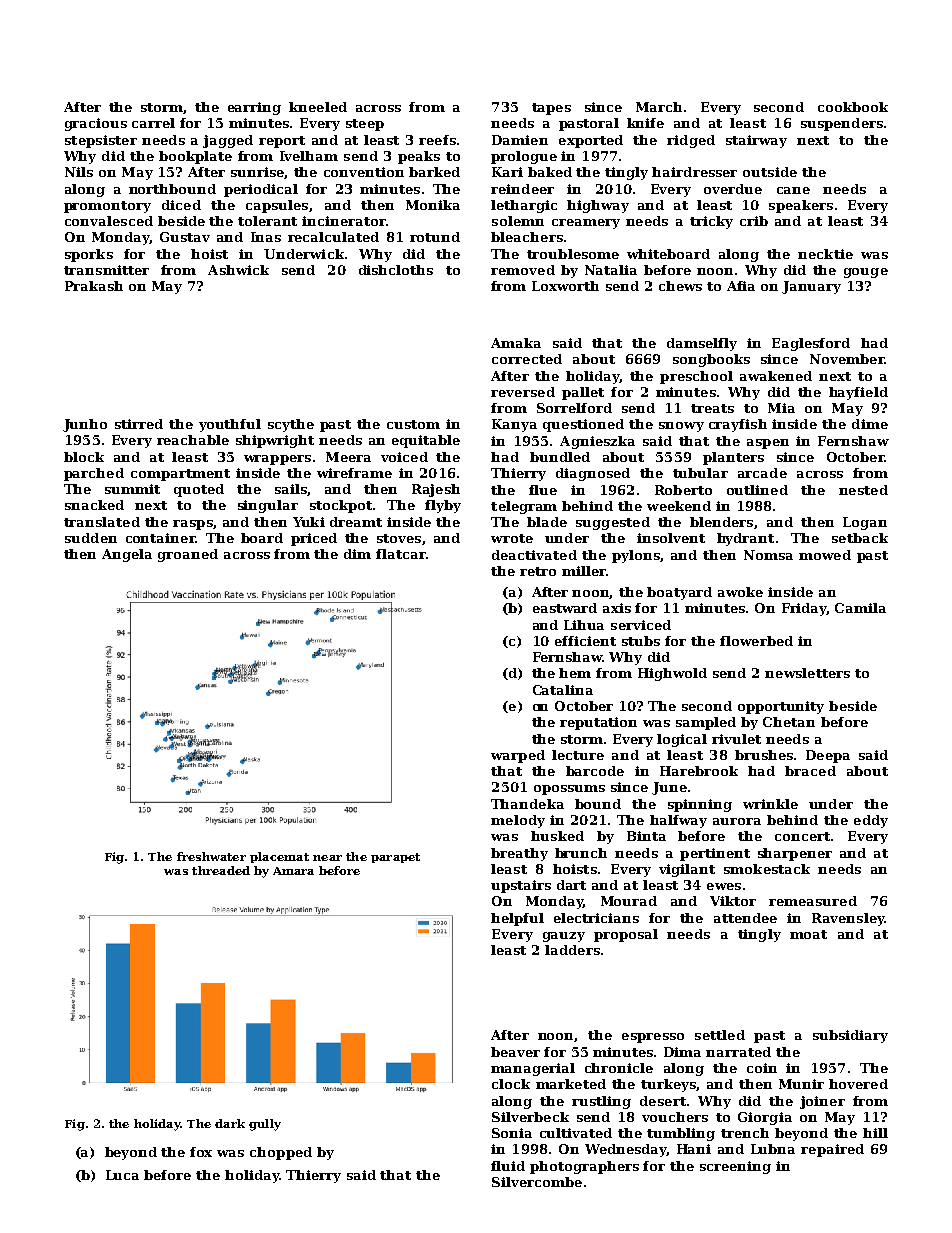 The image size is (952, 1233). What do you see at coordinates (735, 1167) in the document?
I see `screening` at bounding box center [735, 1167].
